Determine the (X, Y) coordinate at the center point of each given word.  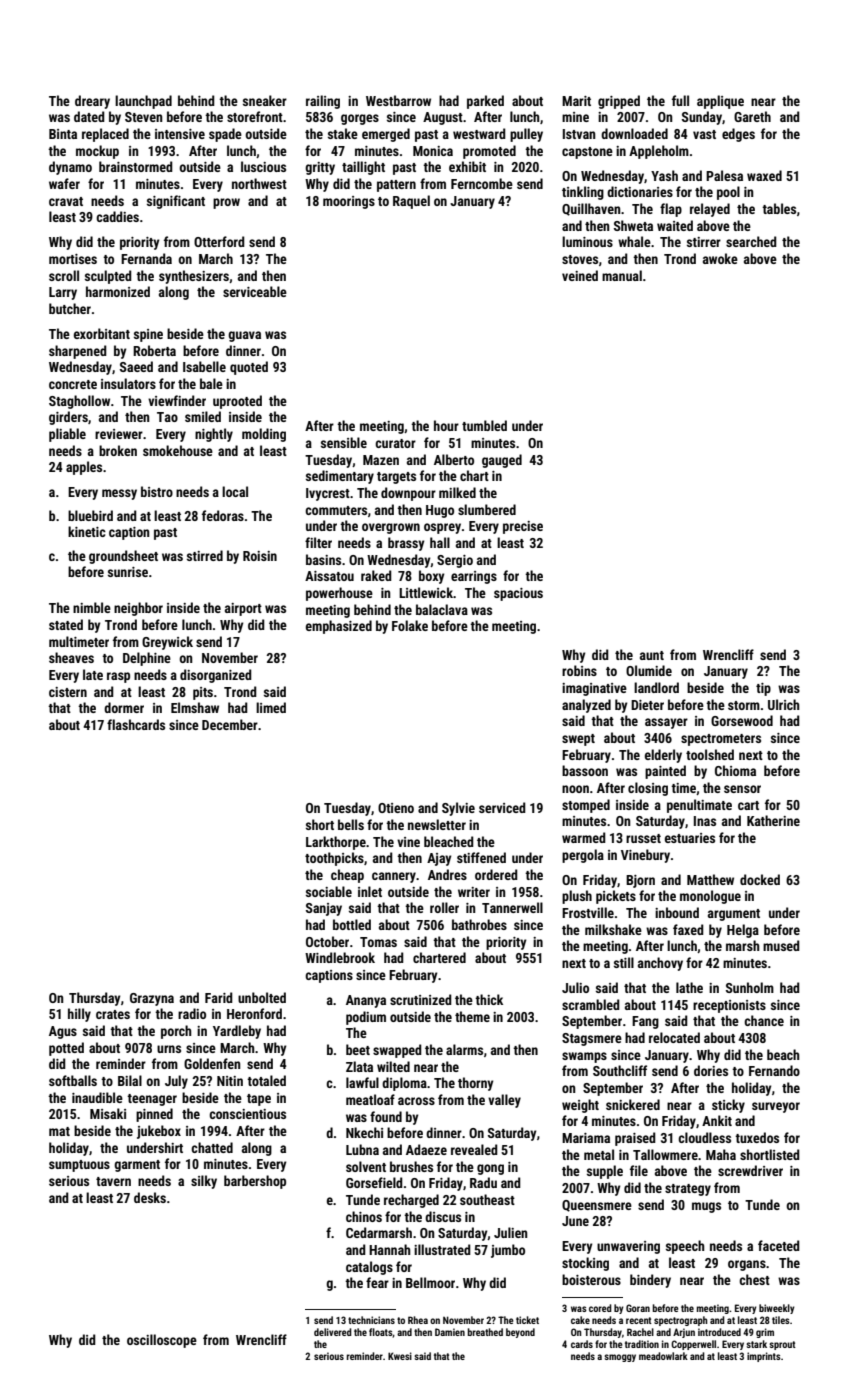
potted (66, 1049)
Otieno (396, 808)
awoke (720, 258)
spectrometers (721, 740)
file (639, 1170)
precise (523, 527)
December (230, 724)
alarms (464, 1049)
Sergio (455, 561)
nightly (214, 435)
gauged (502, 461)
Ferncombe (482, 183)
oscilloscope (162, 1341)
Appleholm (659, 152)
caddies (117, 216)
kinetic (87, 531)
